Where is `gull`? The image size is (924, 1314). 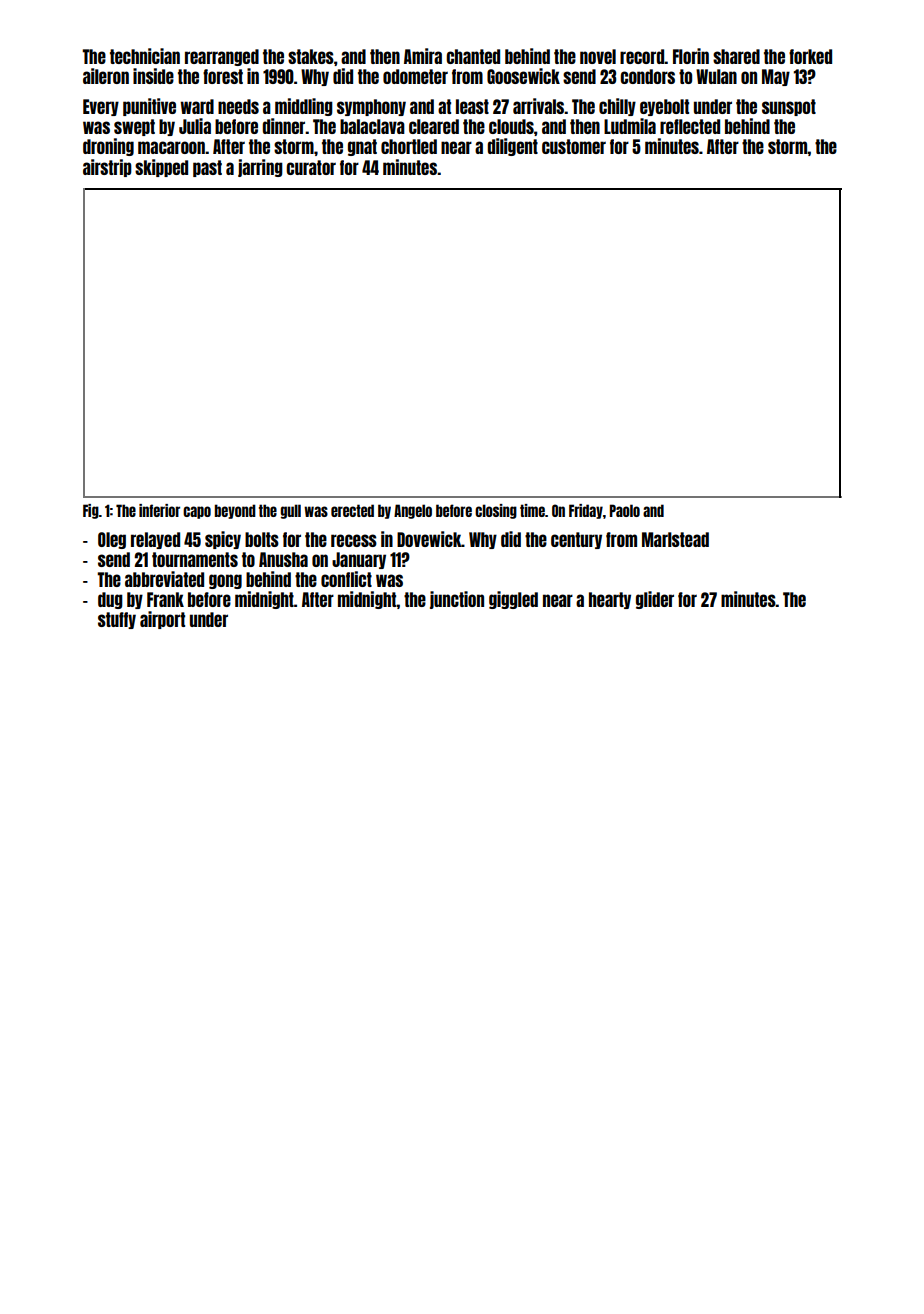 gull is located at coordinates (290, 511).
